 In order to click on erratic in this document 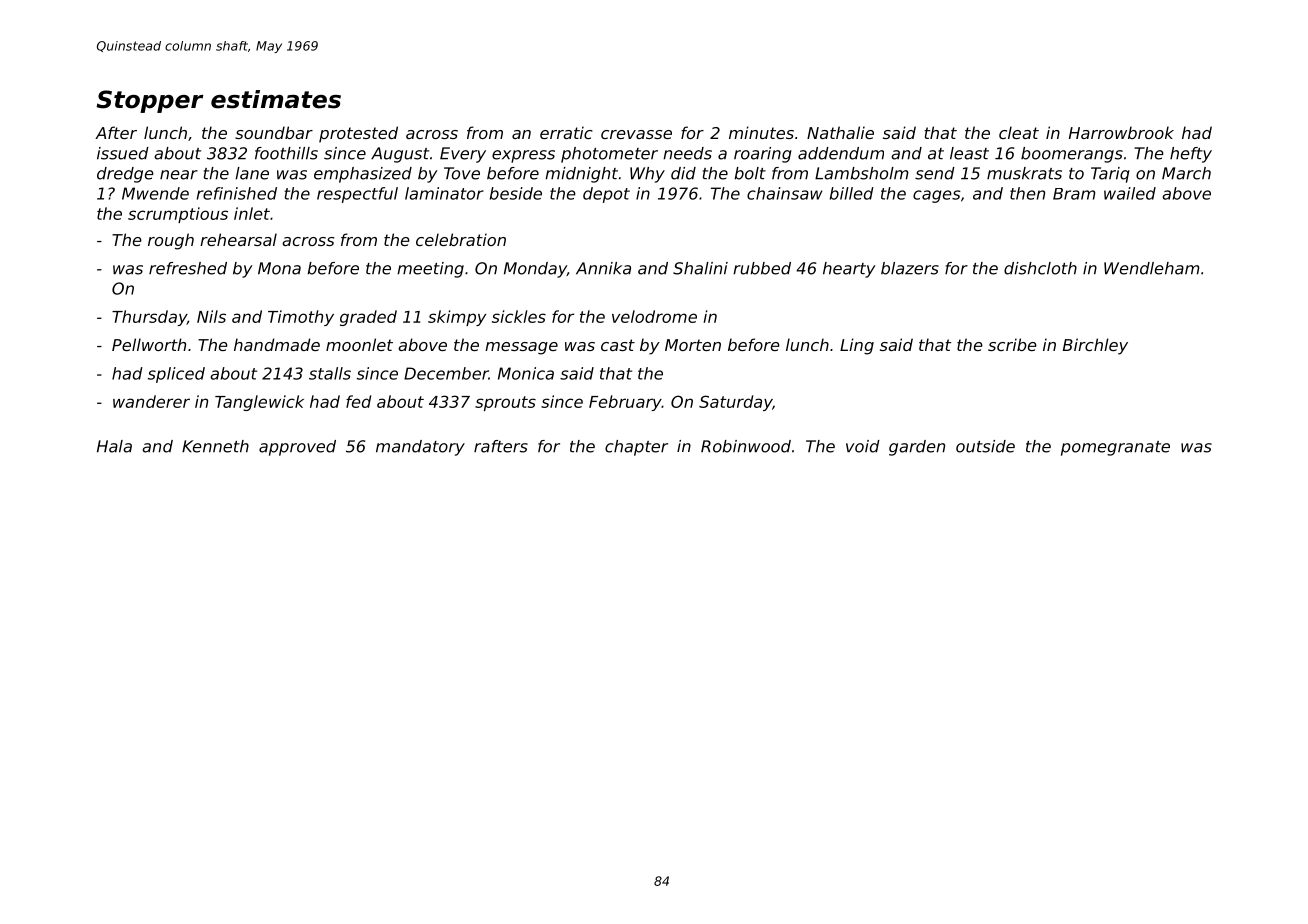, I will do `click(566, 132)`.
